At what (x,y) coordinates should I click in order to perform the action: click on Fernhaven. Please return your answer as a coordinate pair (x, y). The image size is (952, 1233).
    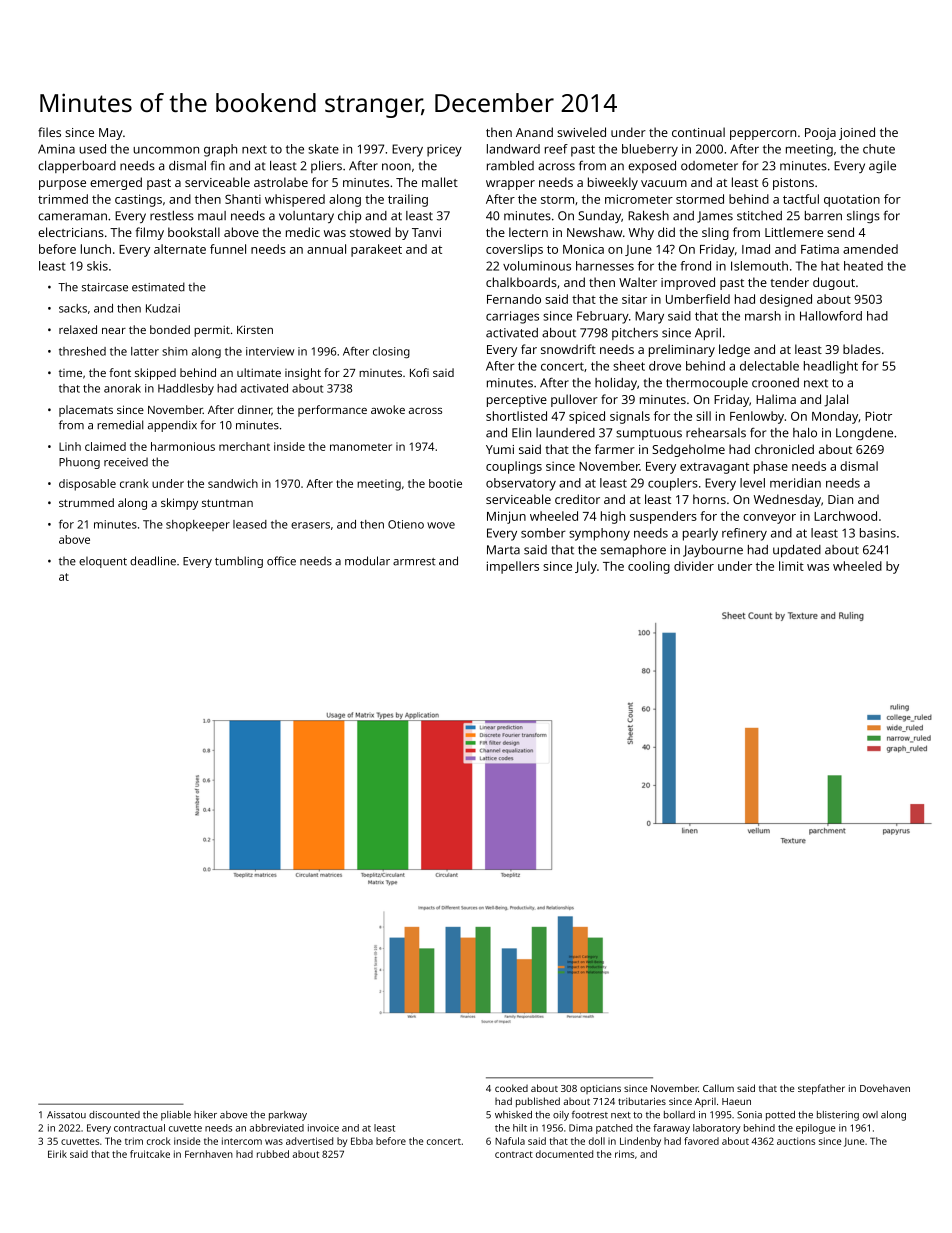
    Looking at the image, I should click on (209, 1154).
